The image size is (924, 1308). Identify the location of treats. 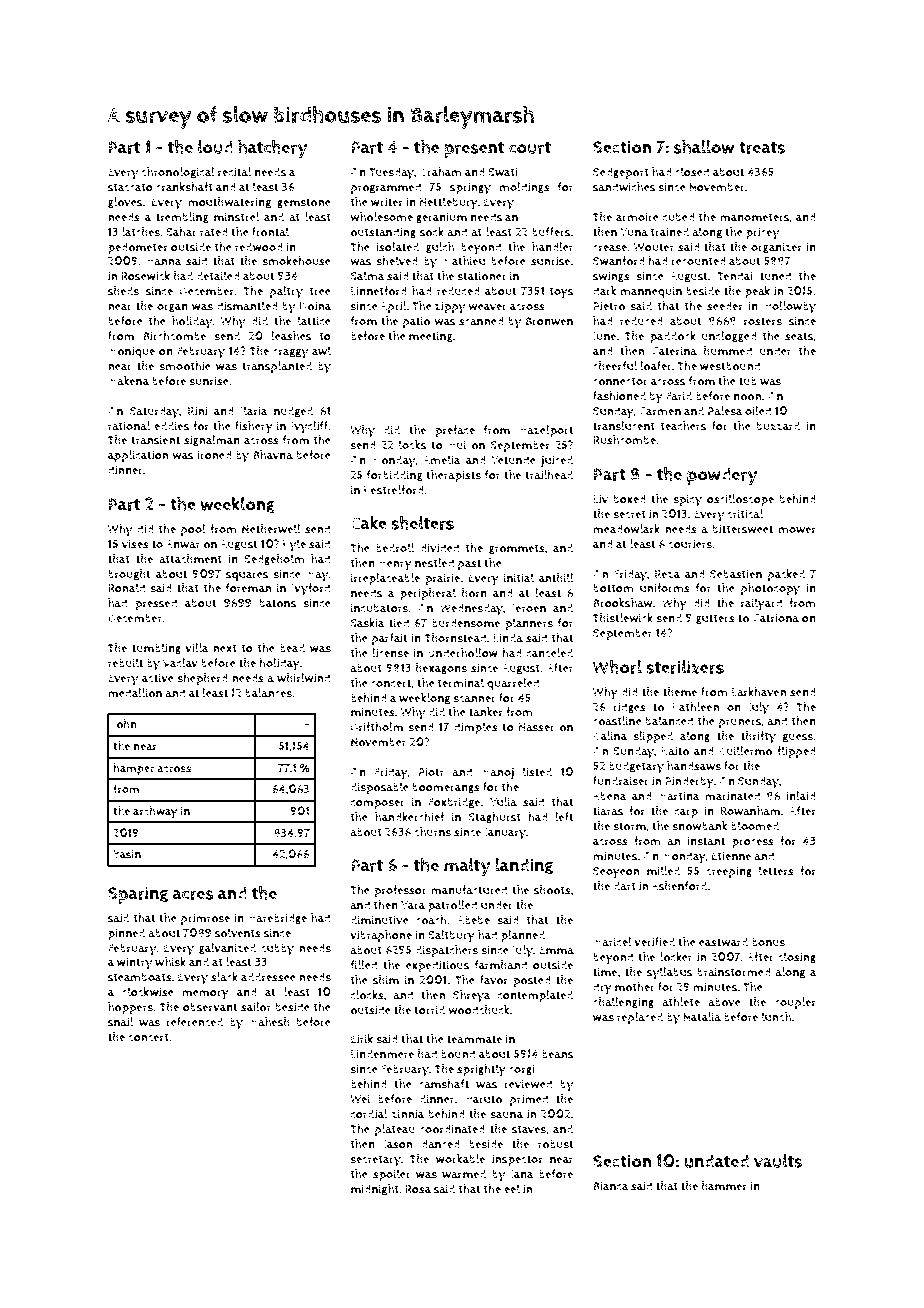
(762, 148).
